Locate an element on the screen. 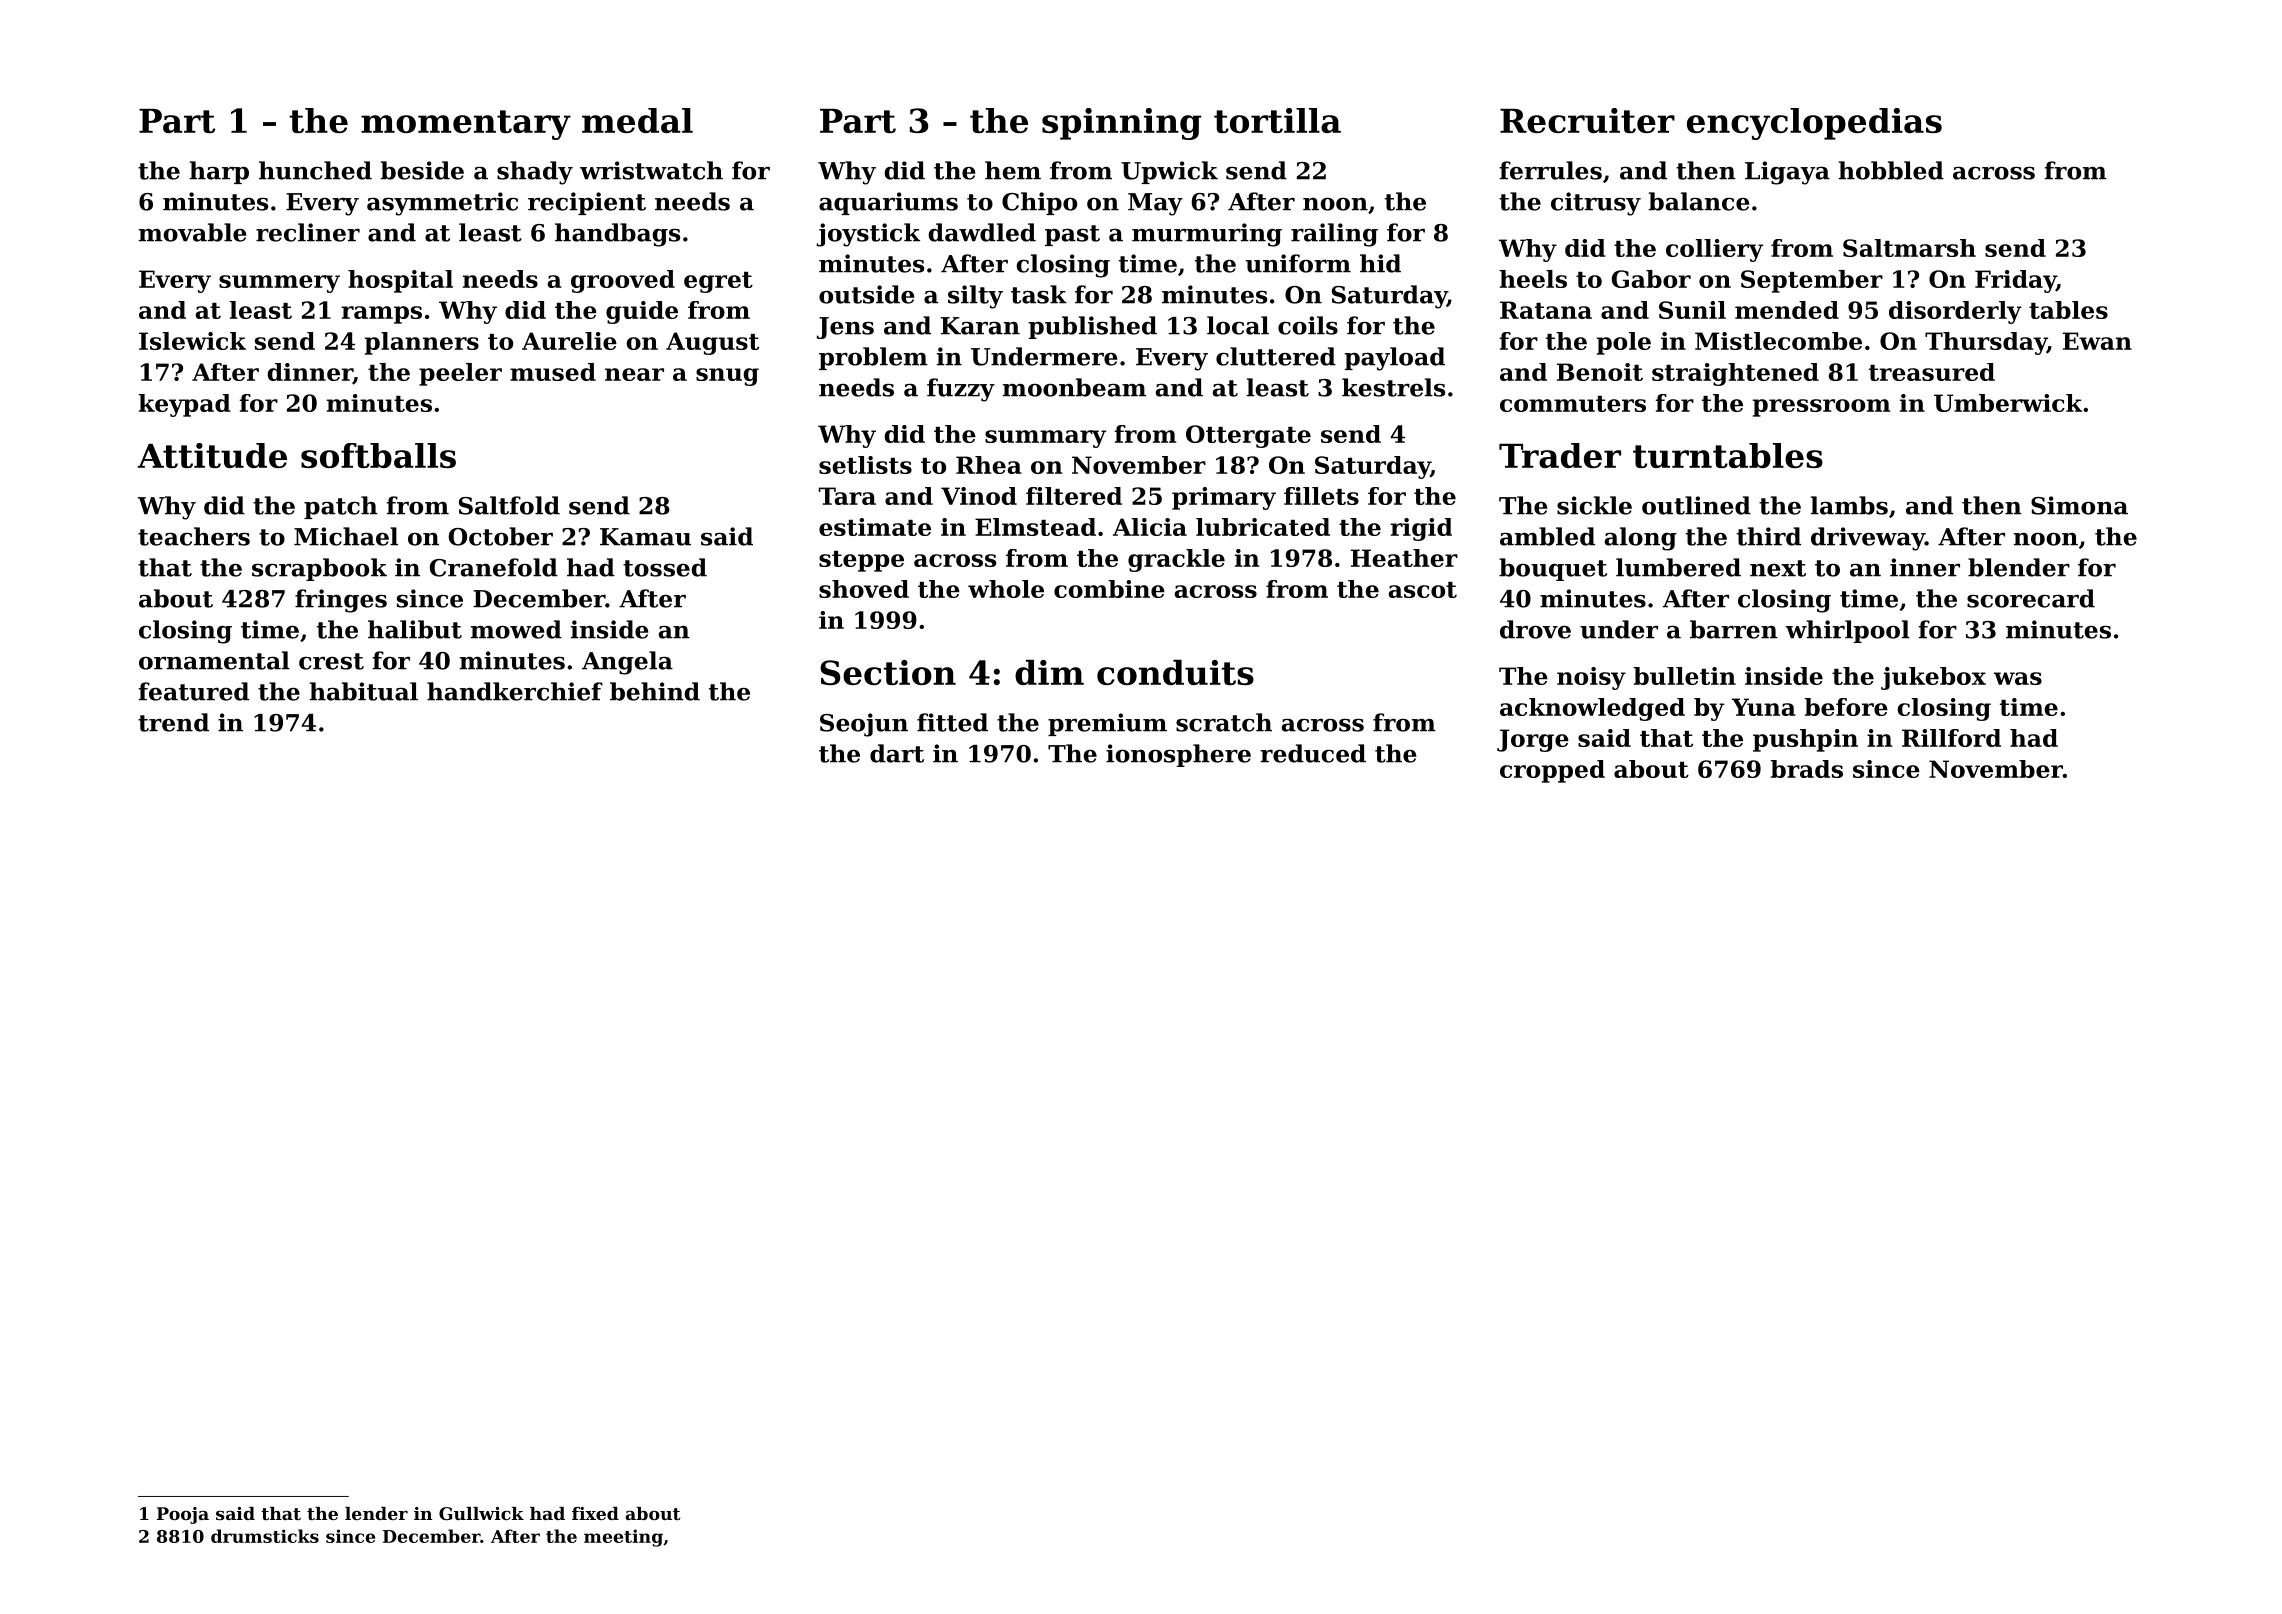 Image resolution: width=2282 pixels, height=1614 pixels. fixed is located at coordinates (595, 1513).
